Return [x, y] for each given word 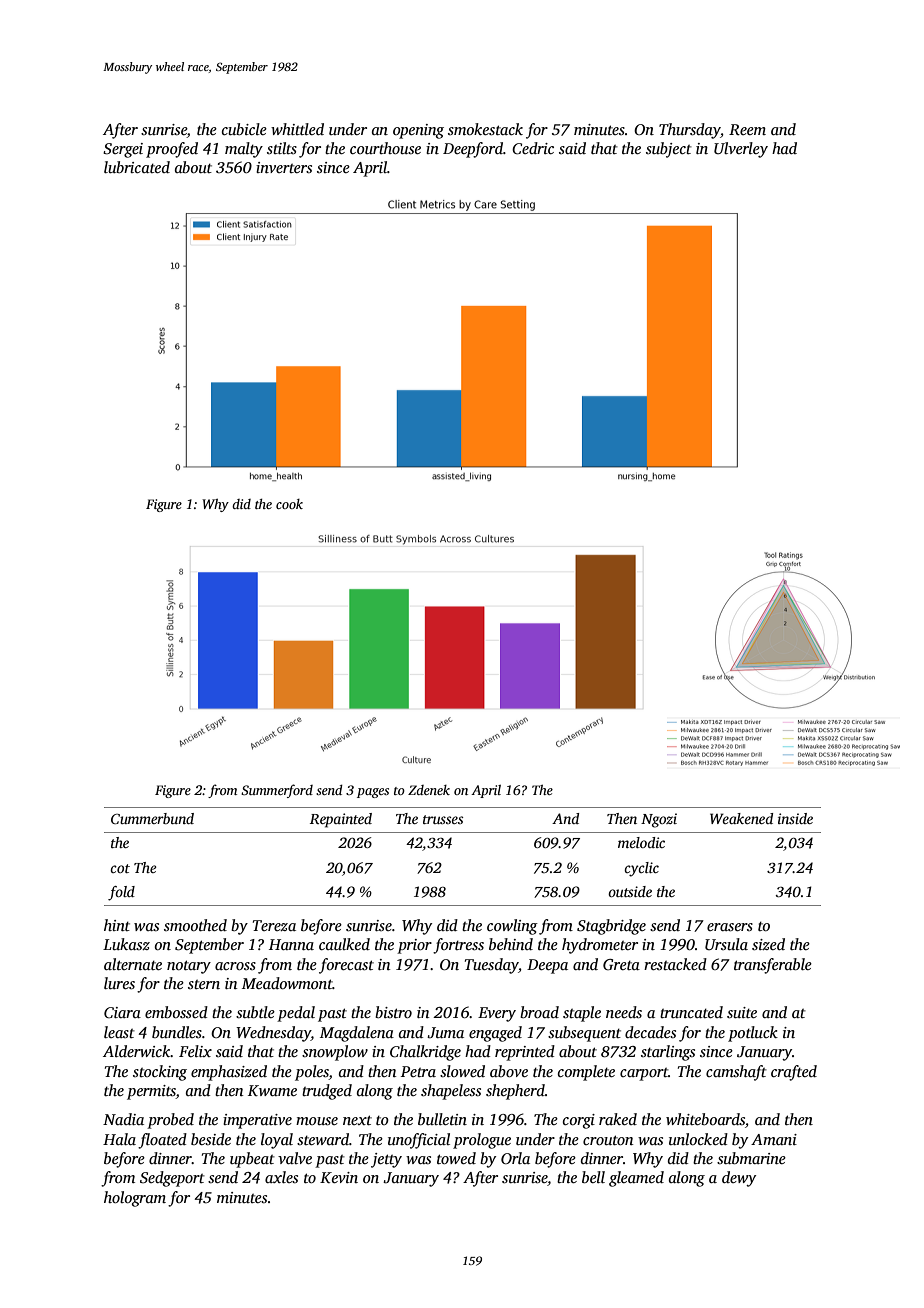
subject [669, 150]
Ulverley [741, 150]
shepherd [515, 1092]
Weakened [741, 818]
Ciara [122, 1013]
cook [289, 504]
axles [281, 1177]
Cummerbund [152, 818]
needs [624, 1012]
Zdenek [429, 790]
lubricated [137, 167]
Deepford [473, 150]
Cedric [533, 148]
